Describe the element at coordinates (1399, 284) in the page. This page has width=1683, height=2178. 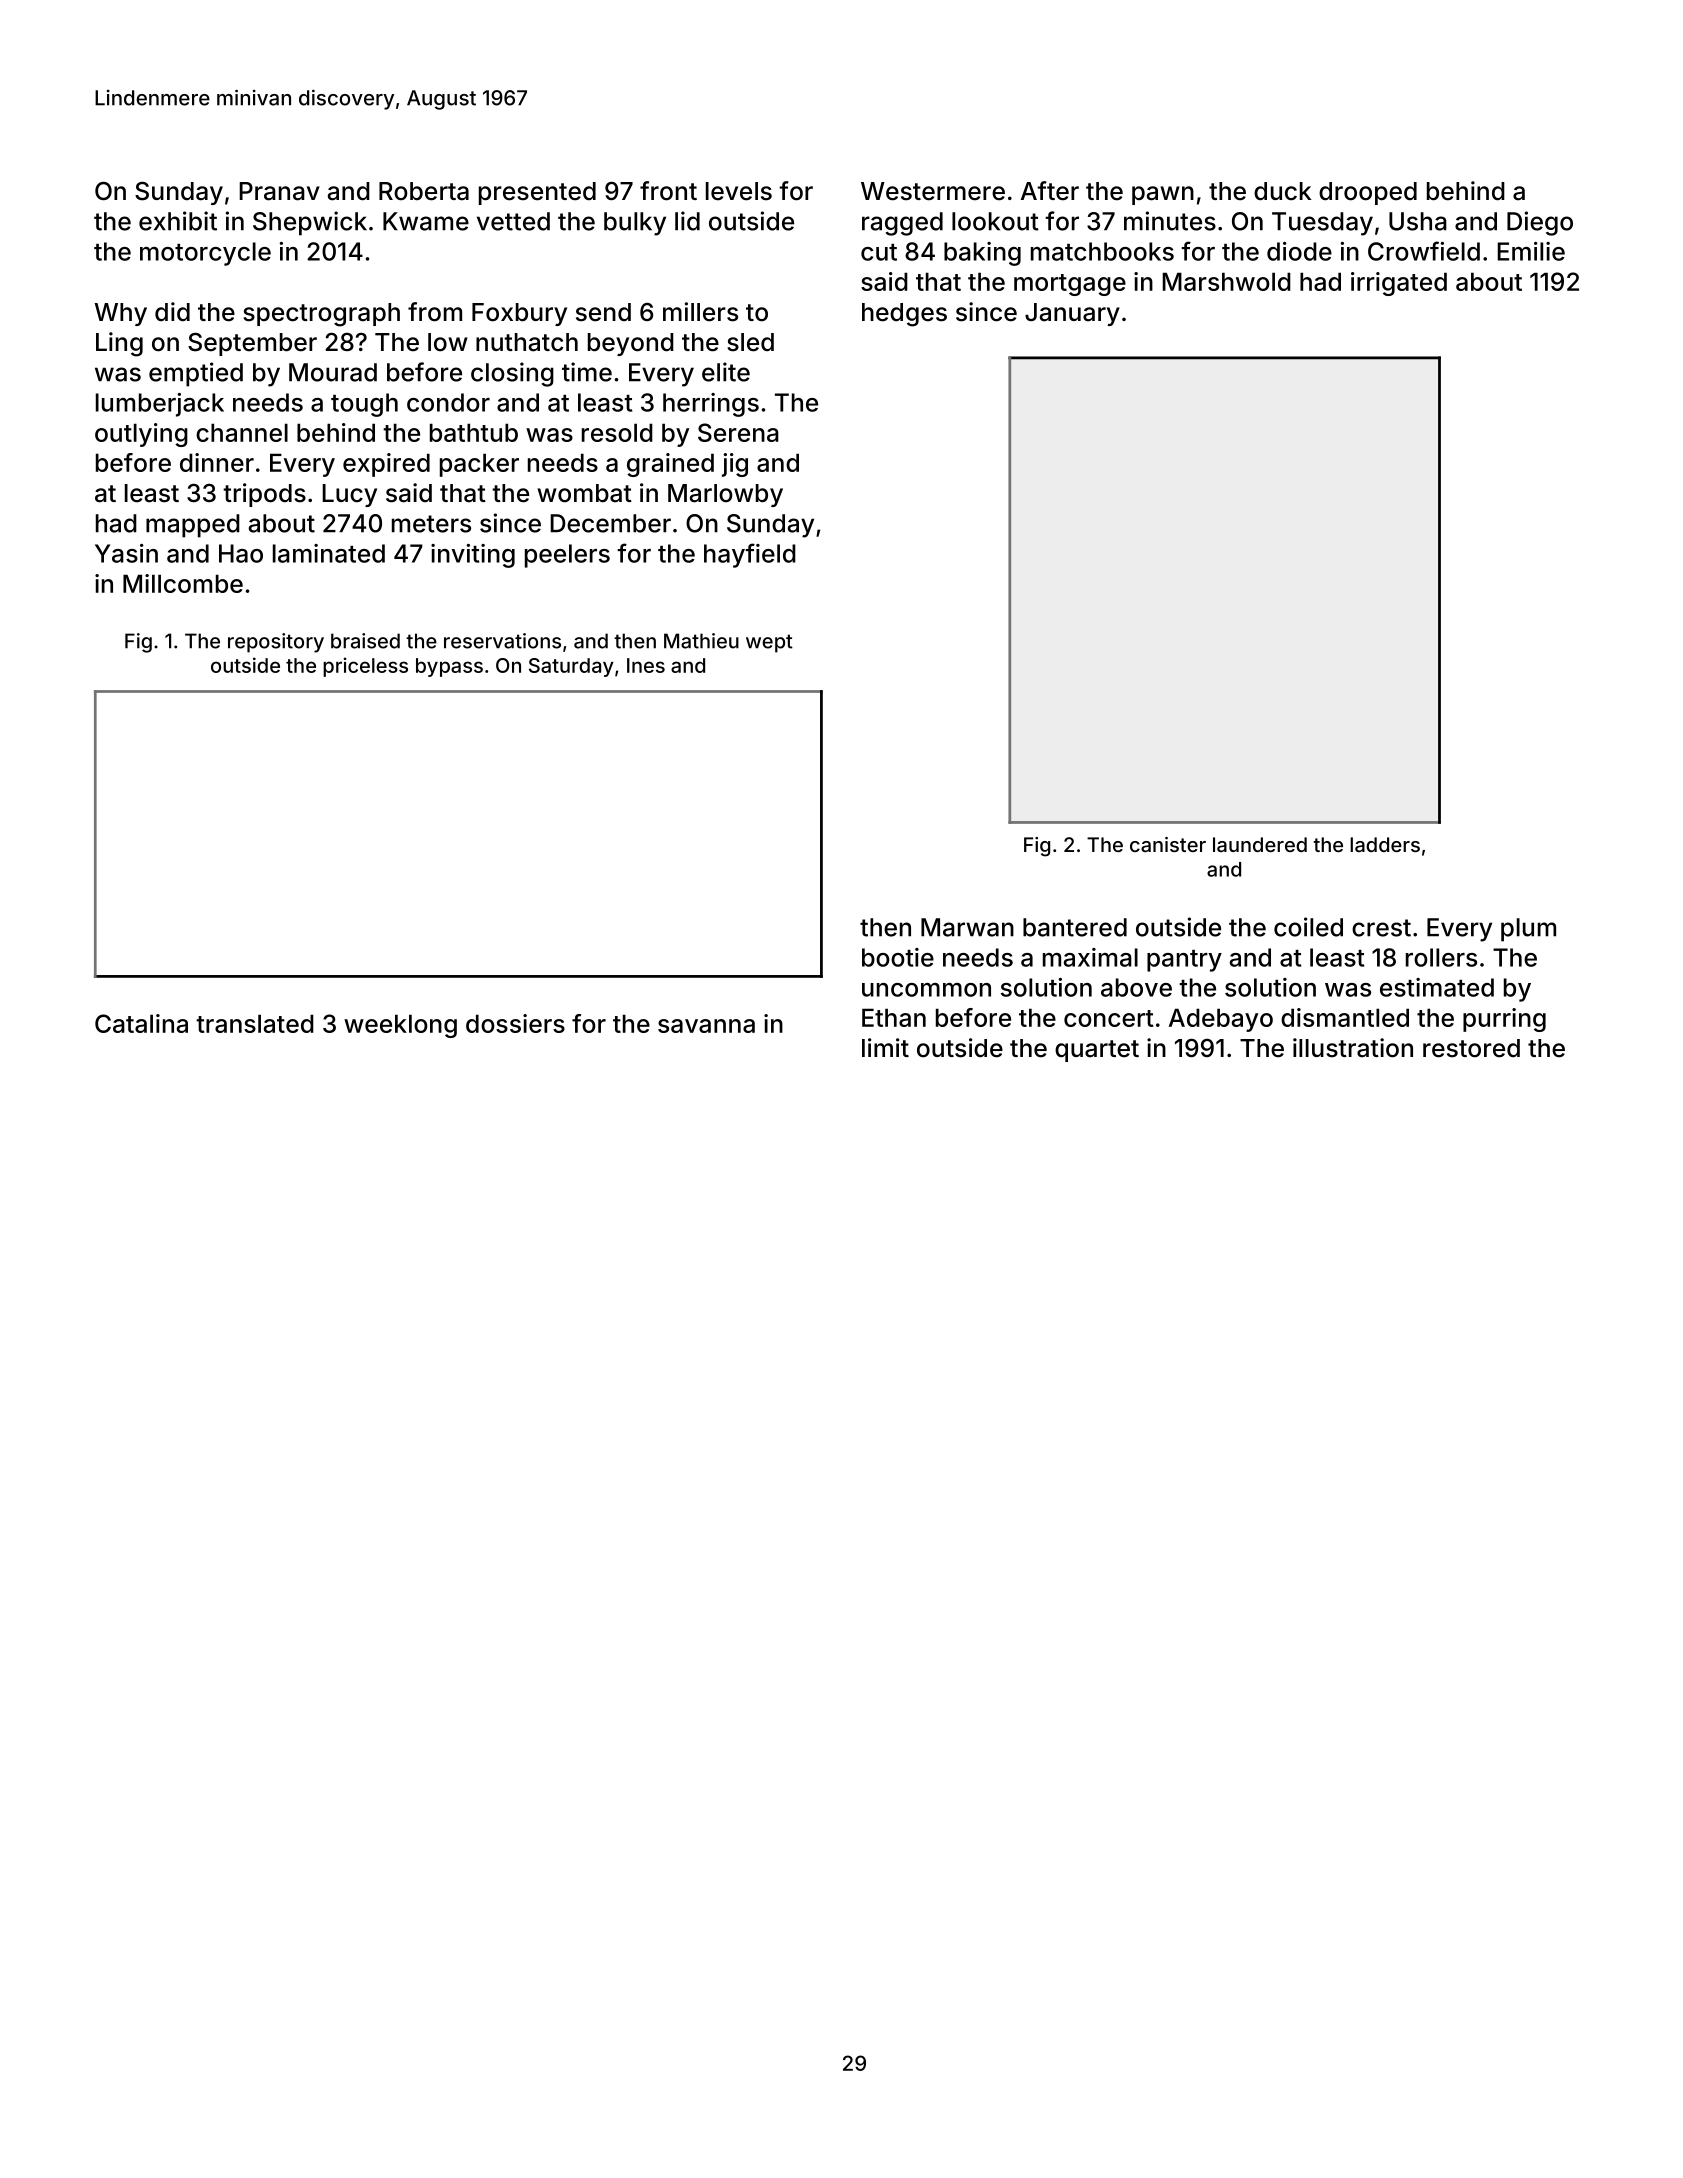
I see `irrigated` at that location.
